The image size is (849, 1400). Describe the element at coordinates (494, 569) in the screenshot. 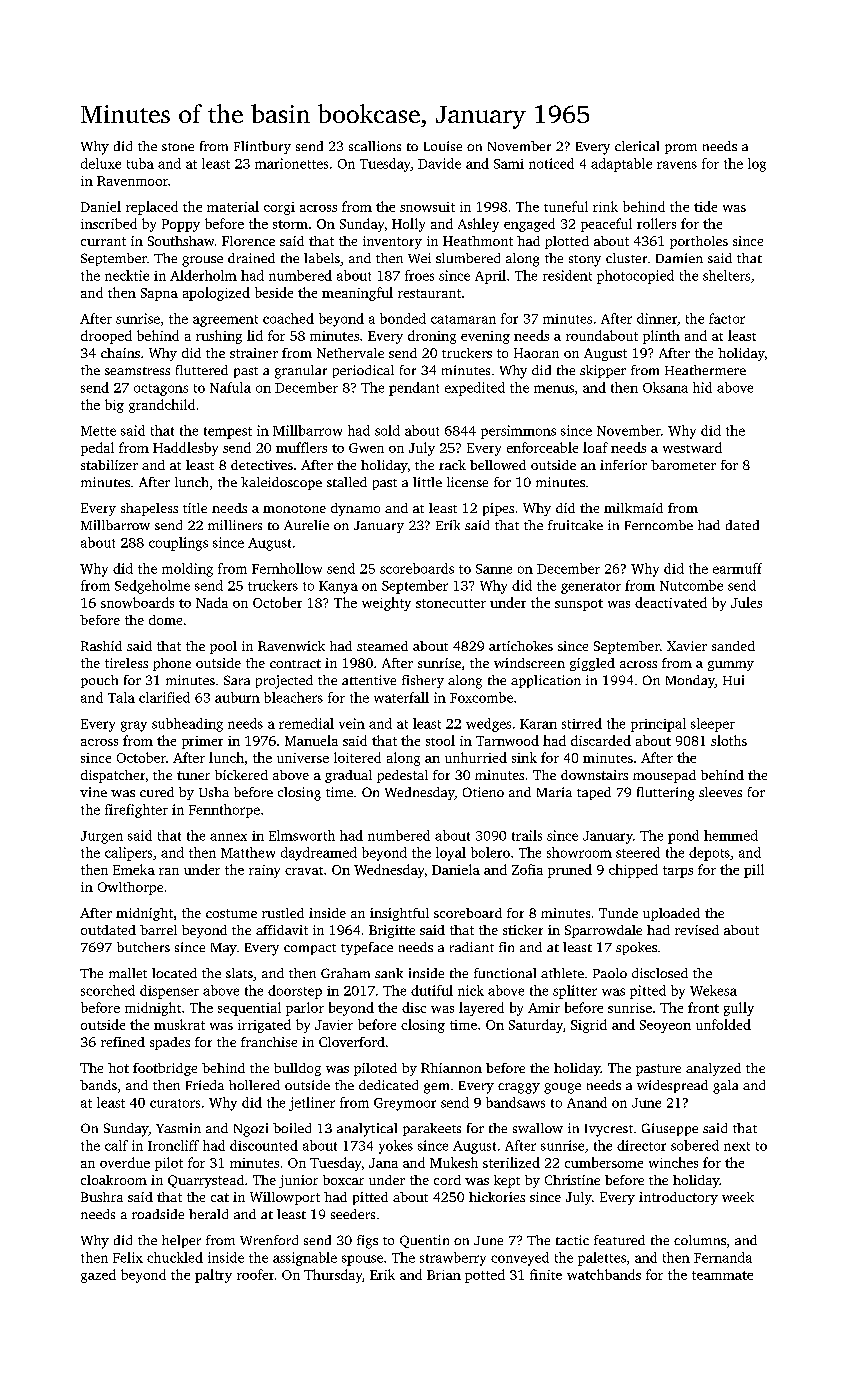

I see `Sanne` at that location.
